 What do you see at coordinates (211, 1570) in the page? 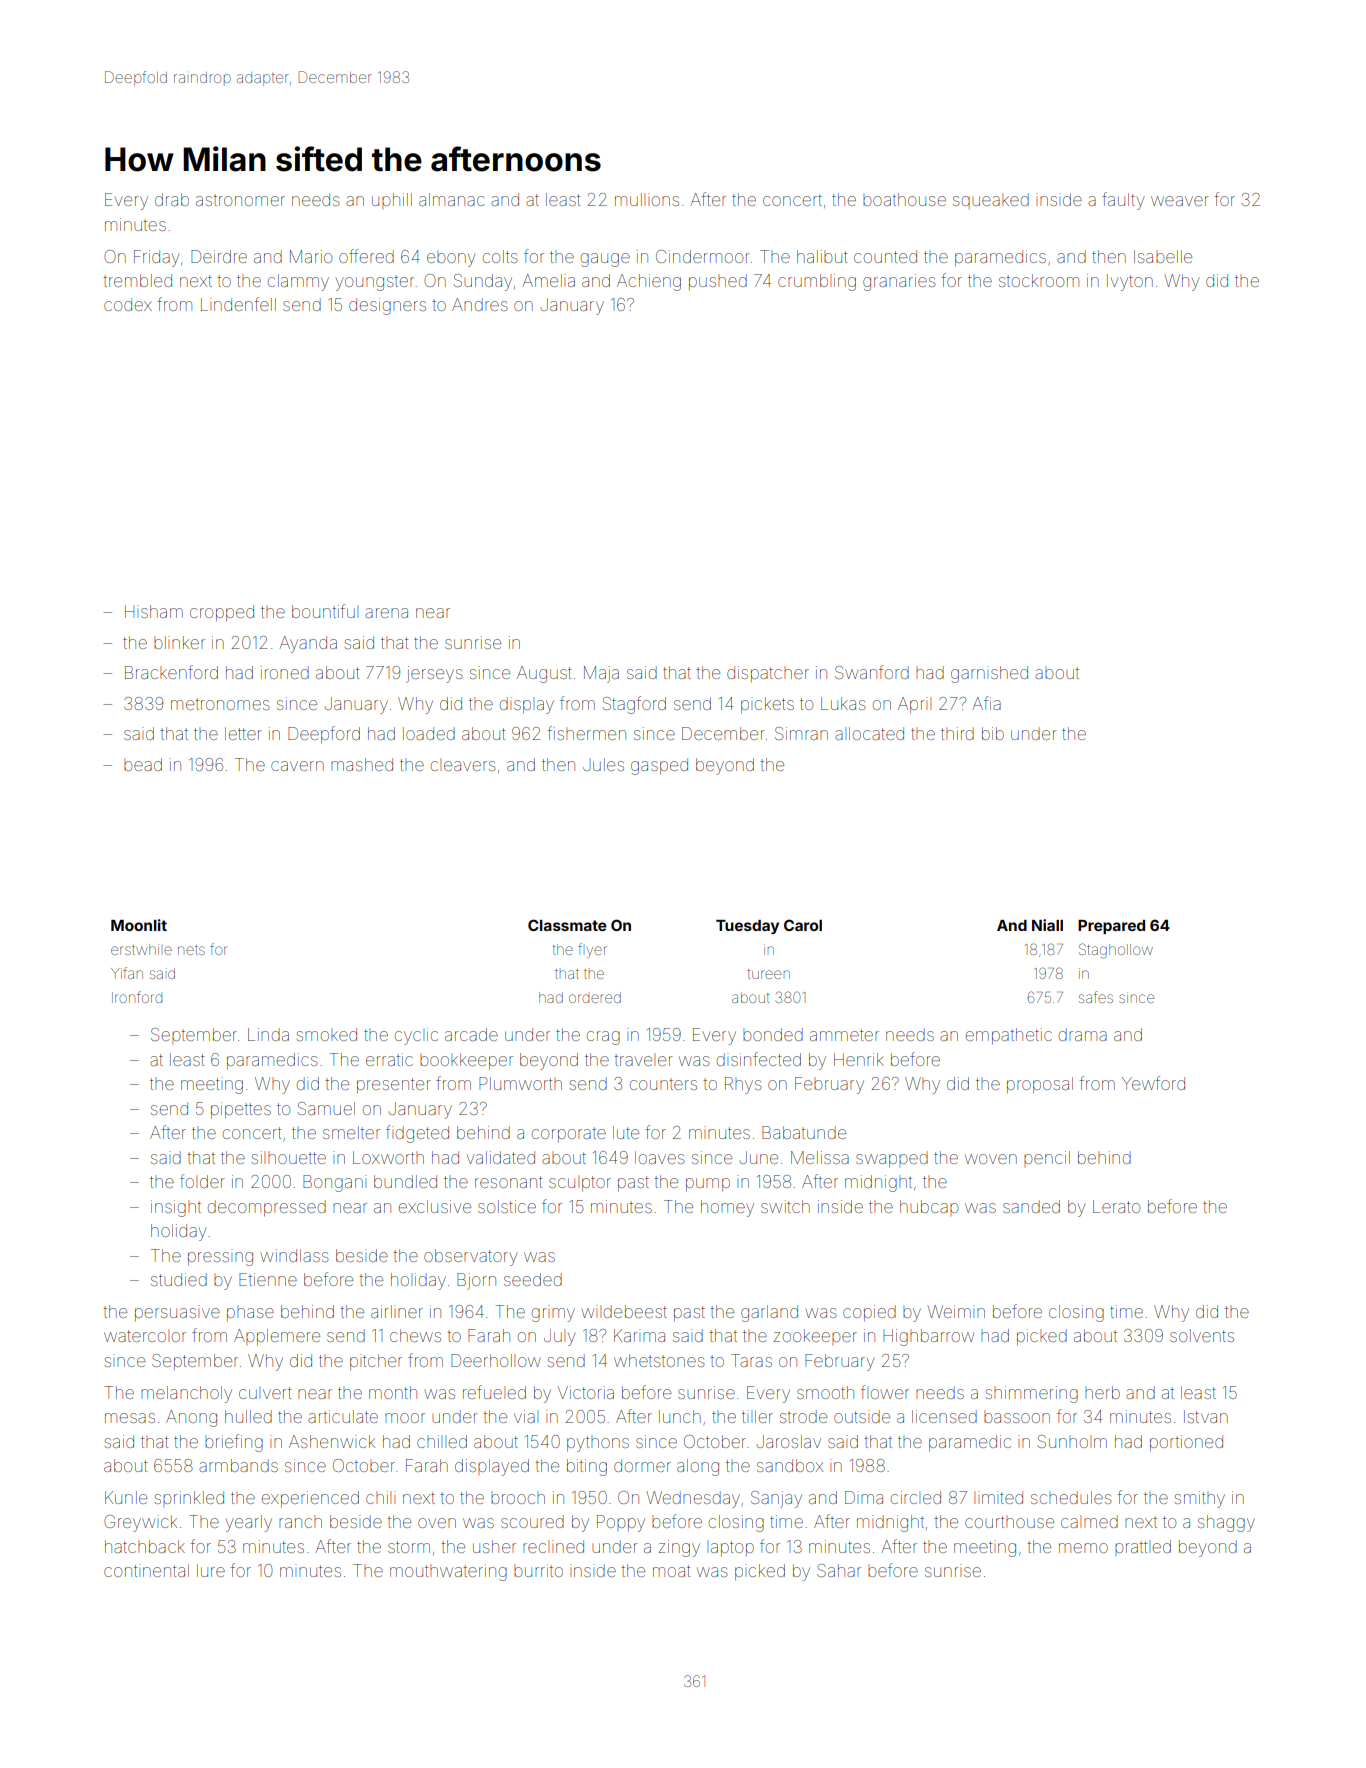
I see `lure` at bounding box center [211, 1570].
